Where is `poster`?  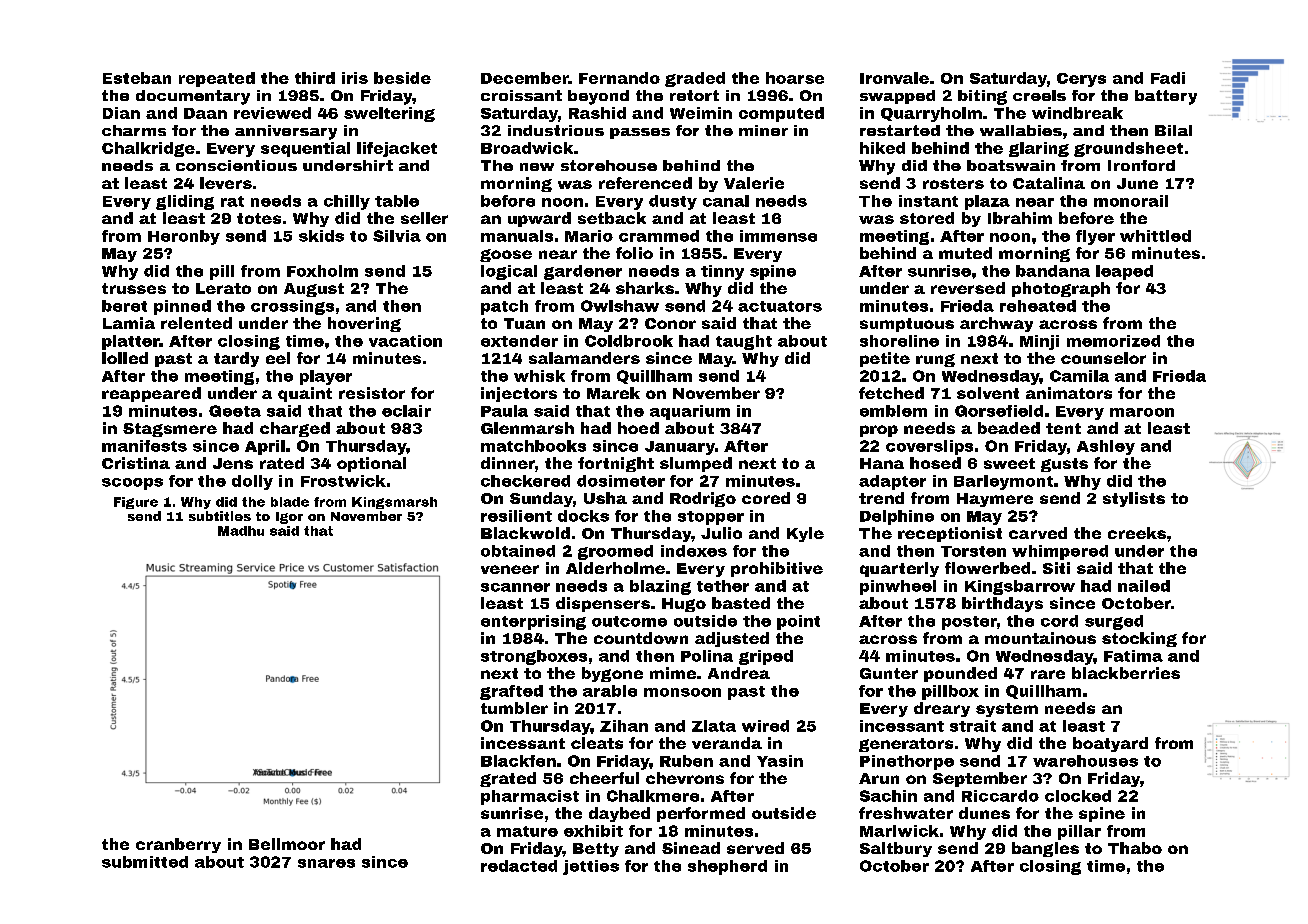
poster is located at coordinates (969, 623).
